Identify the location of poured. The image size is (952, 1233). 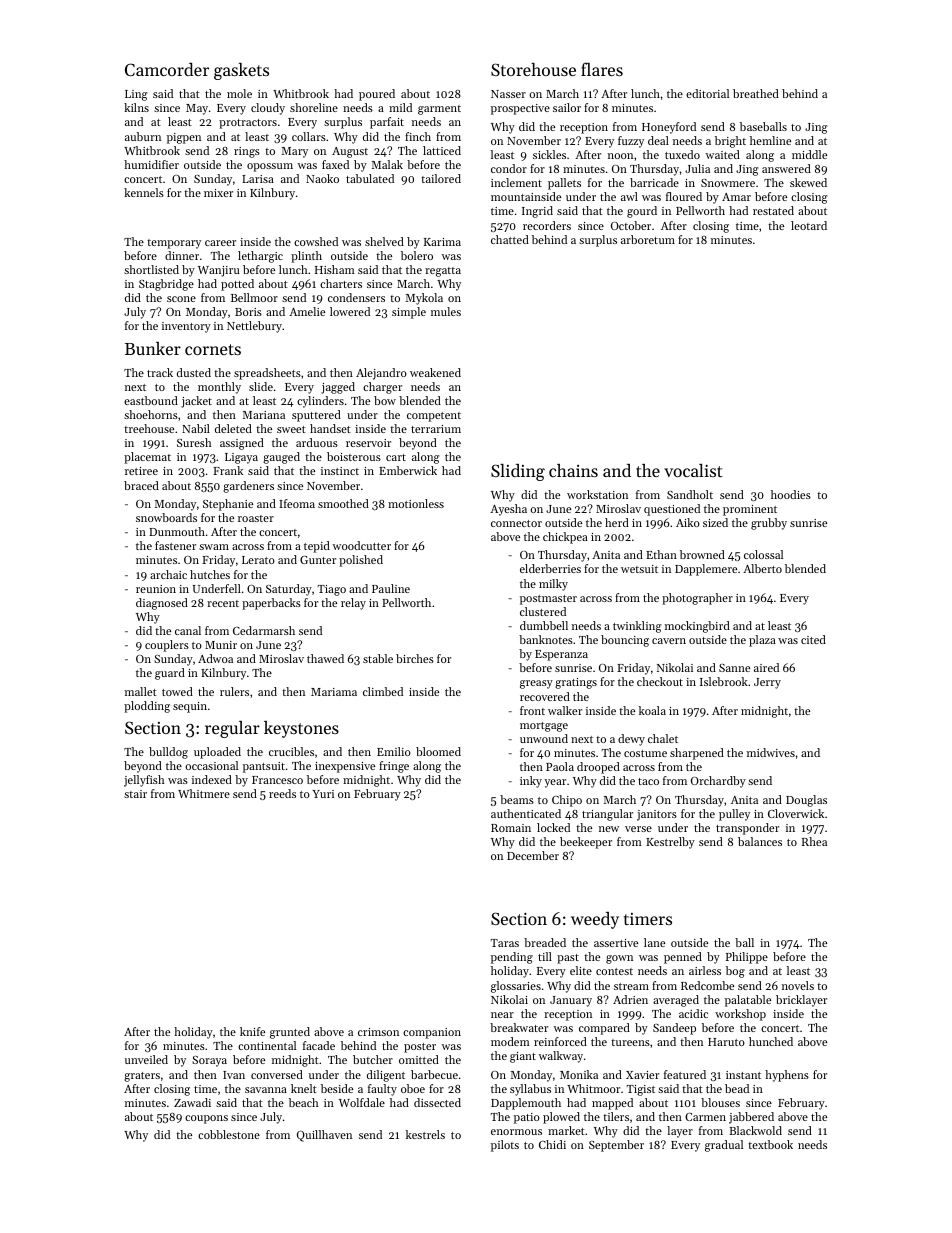
(377, 95).
